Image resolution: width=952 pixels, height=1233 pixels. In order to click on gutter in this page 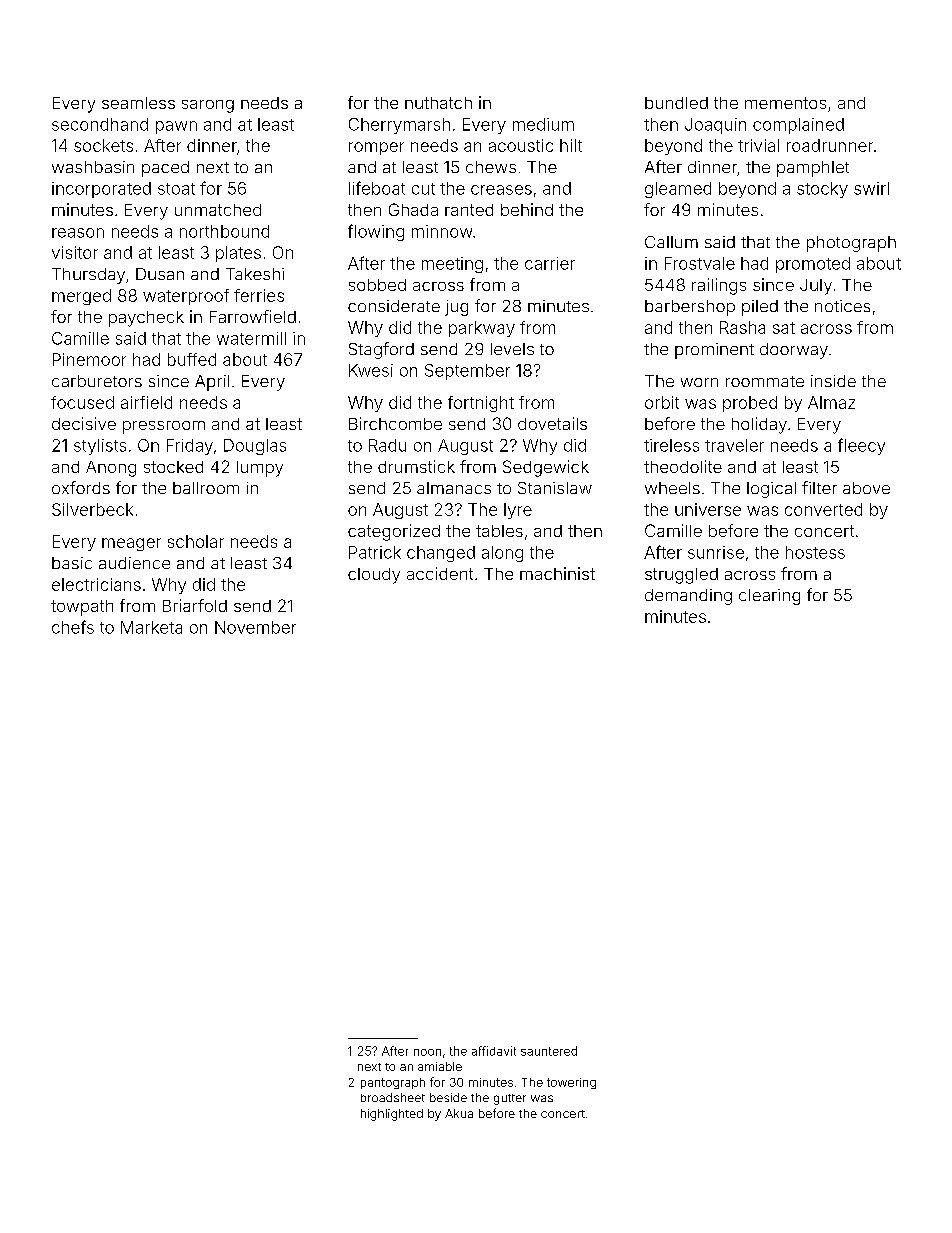, I will do `click(510, 1099)`.
